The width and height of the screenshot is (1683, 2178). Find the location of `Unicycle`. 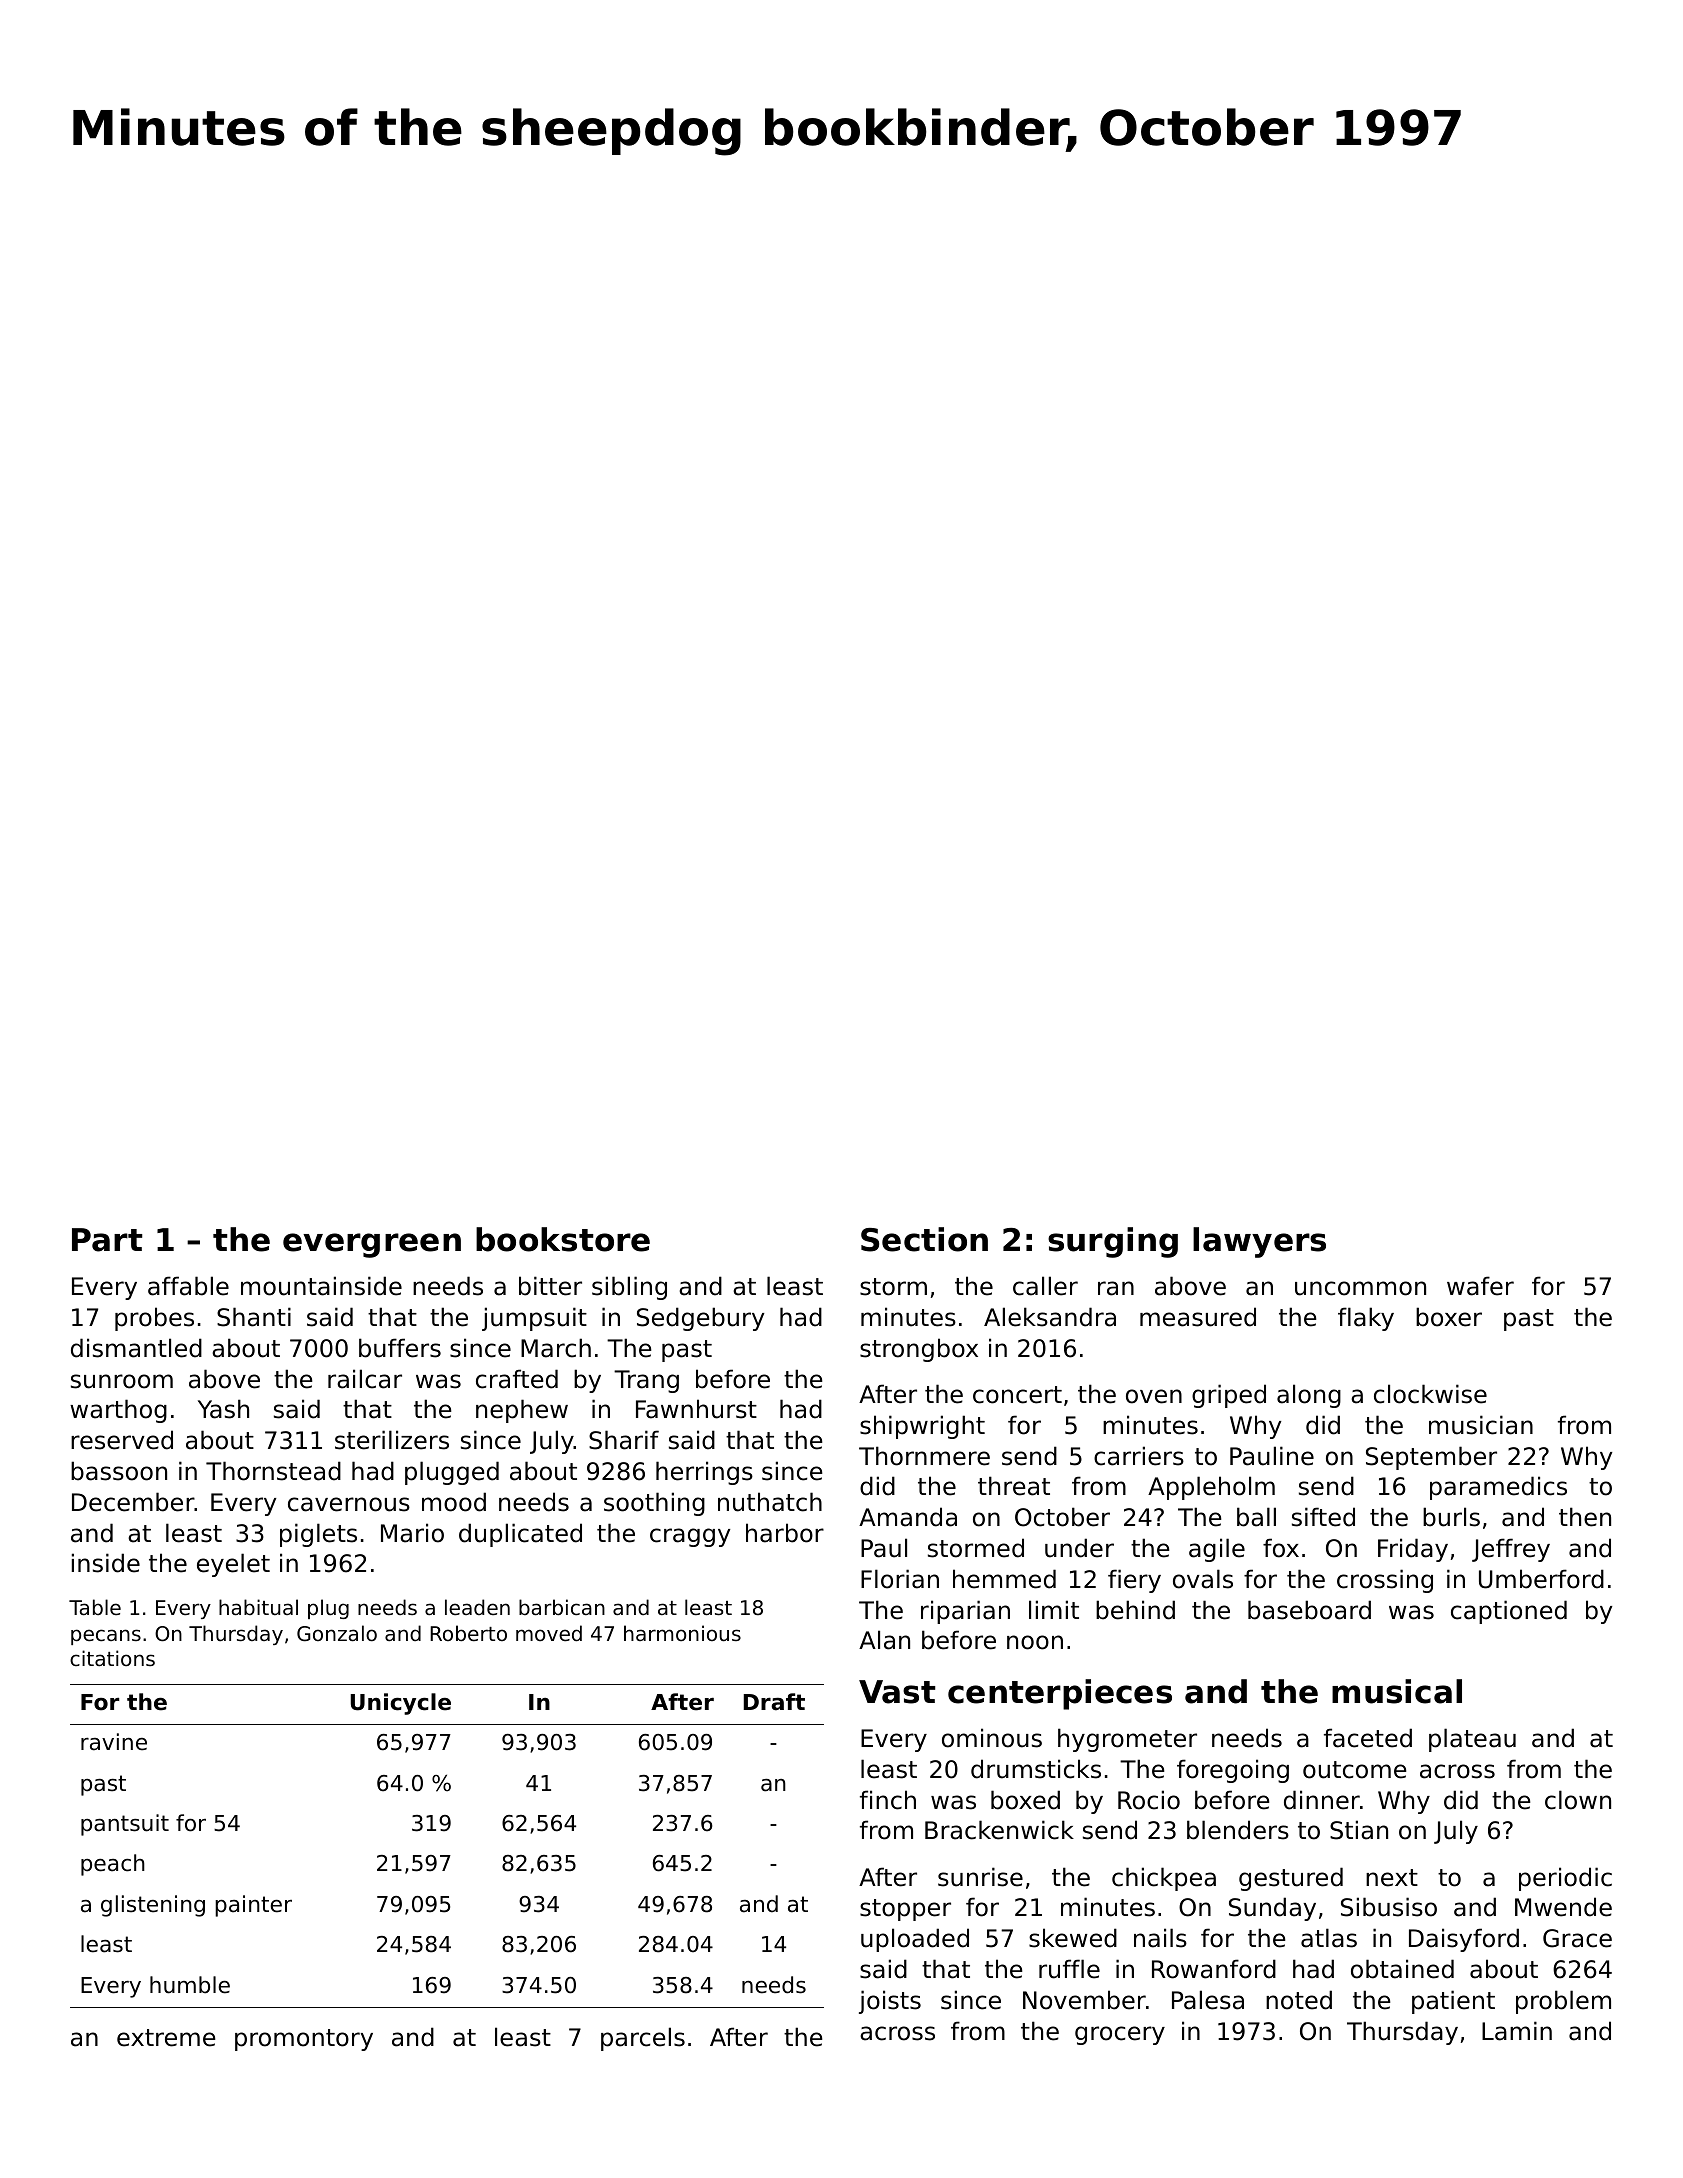

Unicycle is located at coordinates (400, 1704).
